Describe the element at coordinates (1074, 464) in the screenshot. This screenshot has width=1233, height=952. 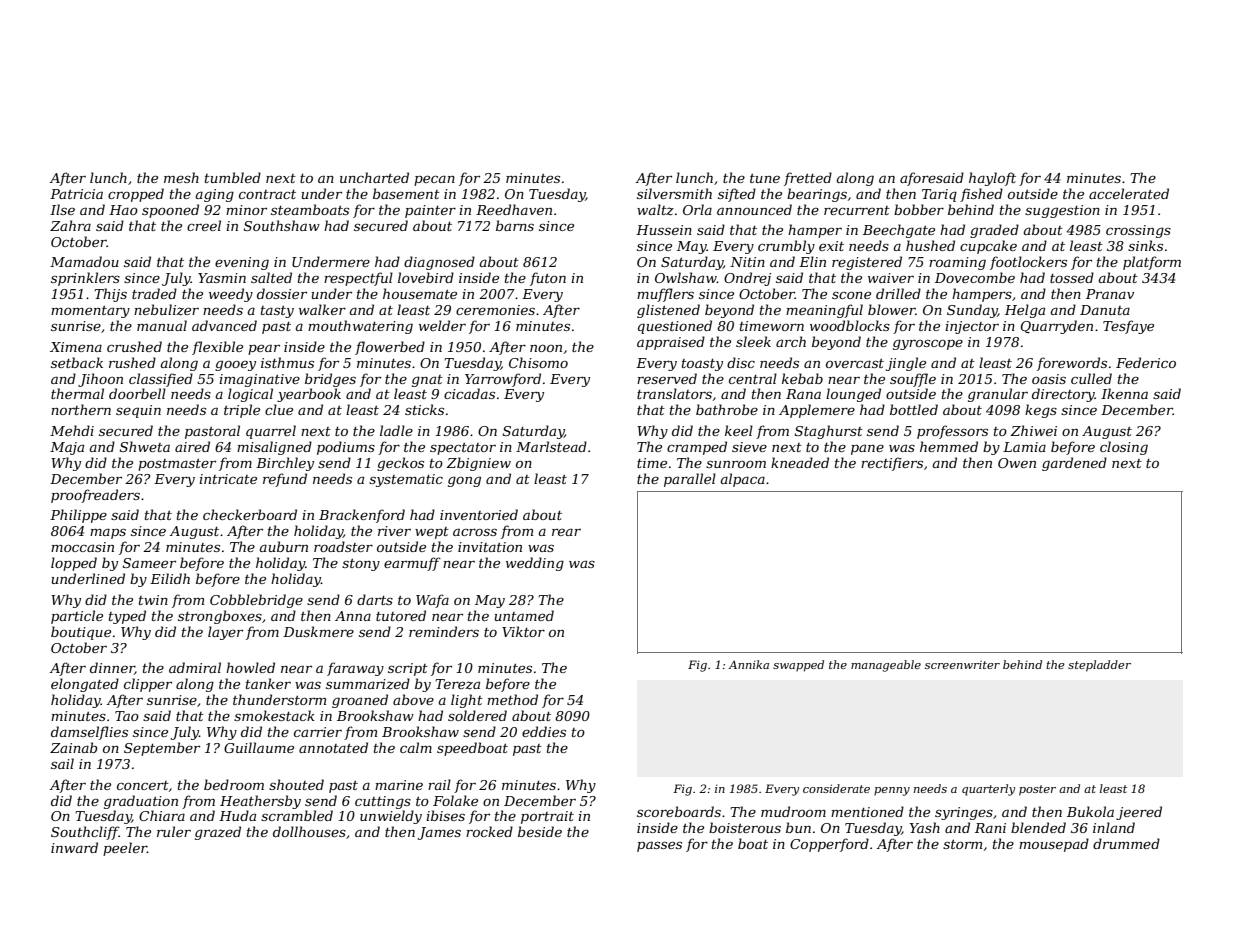
I see `gardened` at that location.
